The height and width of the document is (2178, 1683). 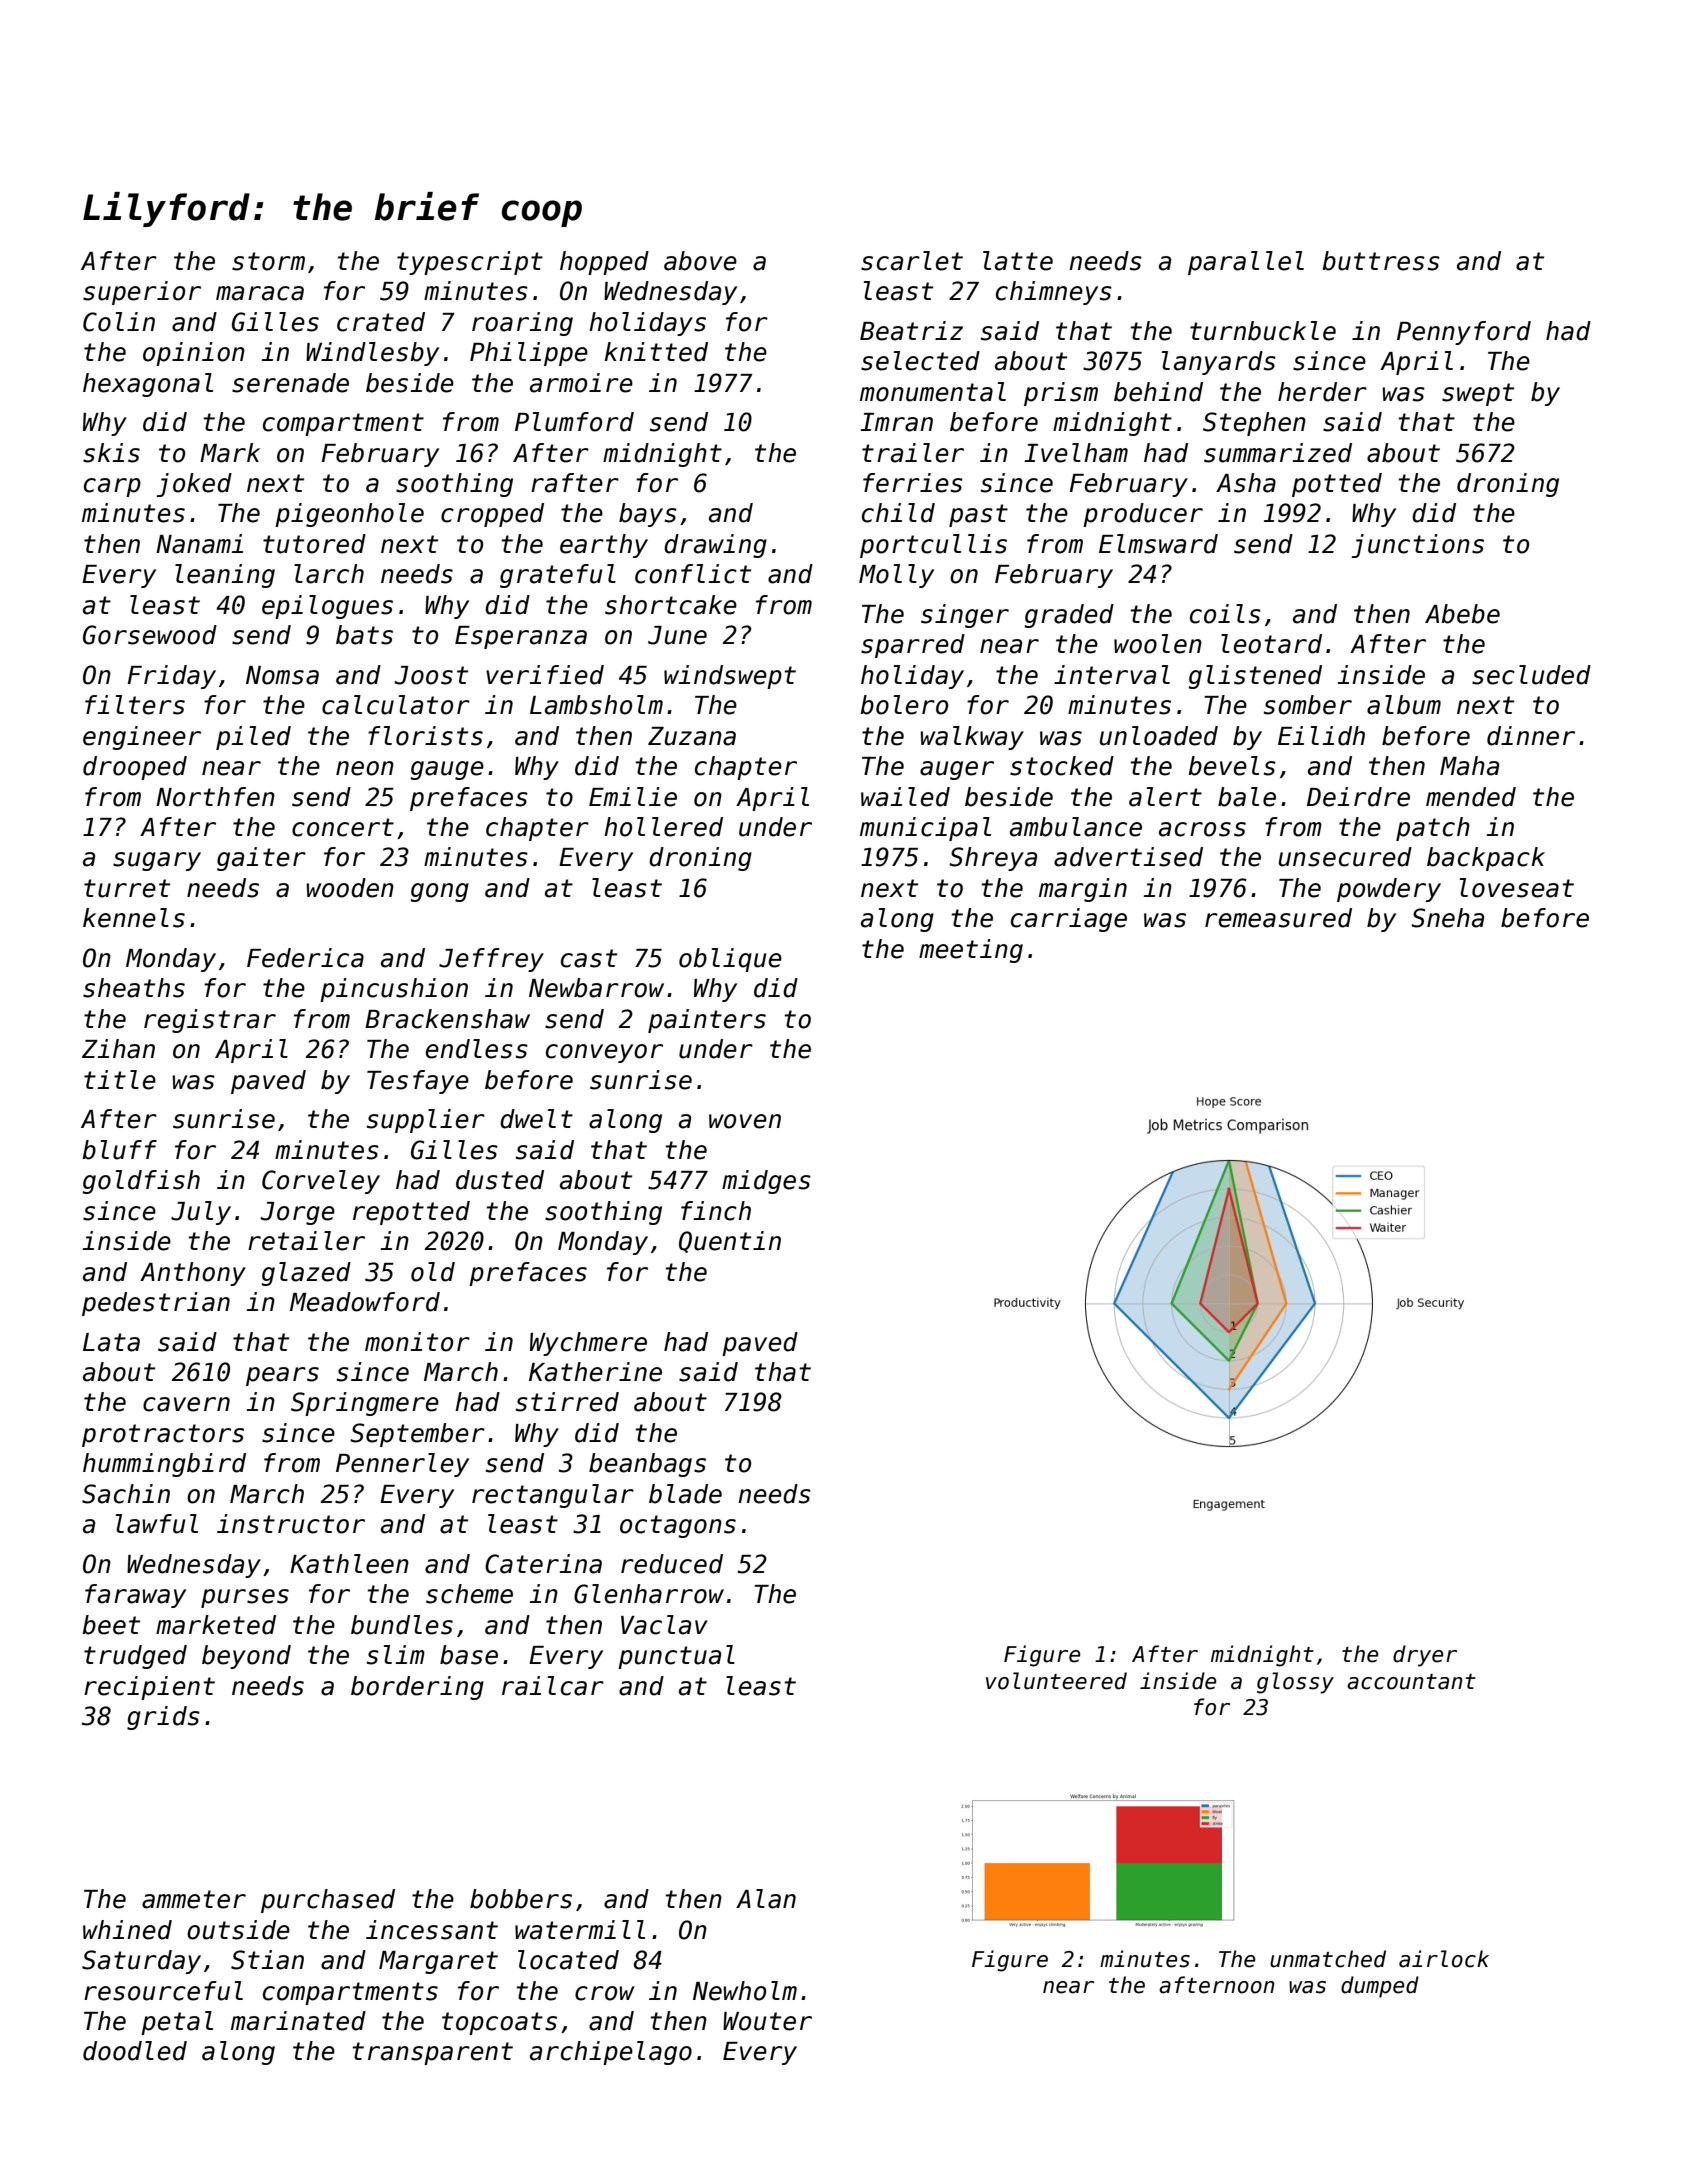 I want to click on woven, so click(x=745, y=1121).
